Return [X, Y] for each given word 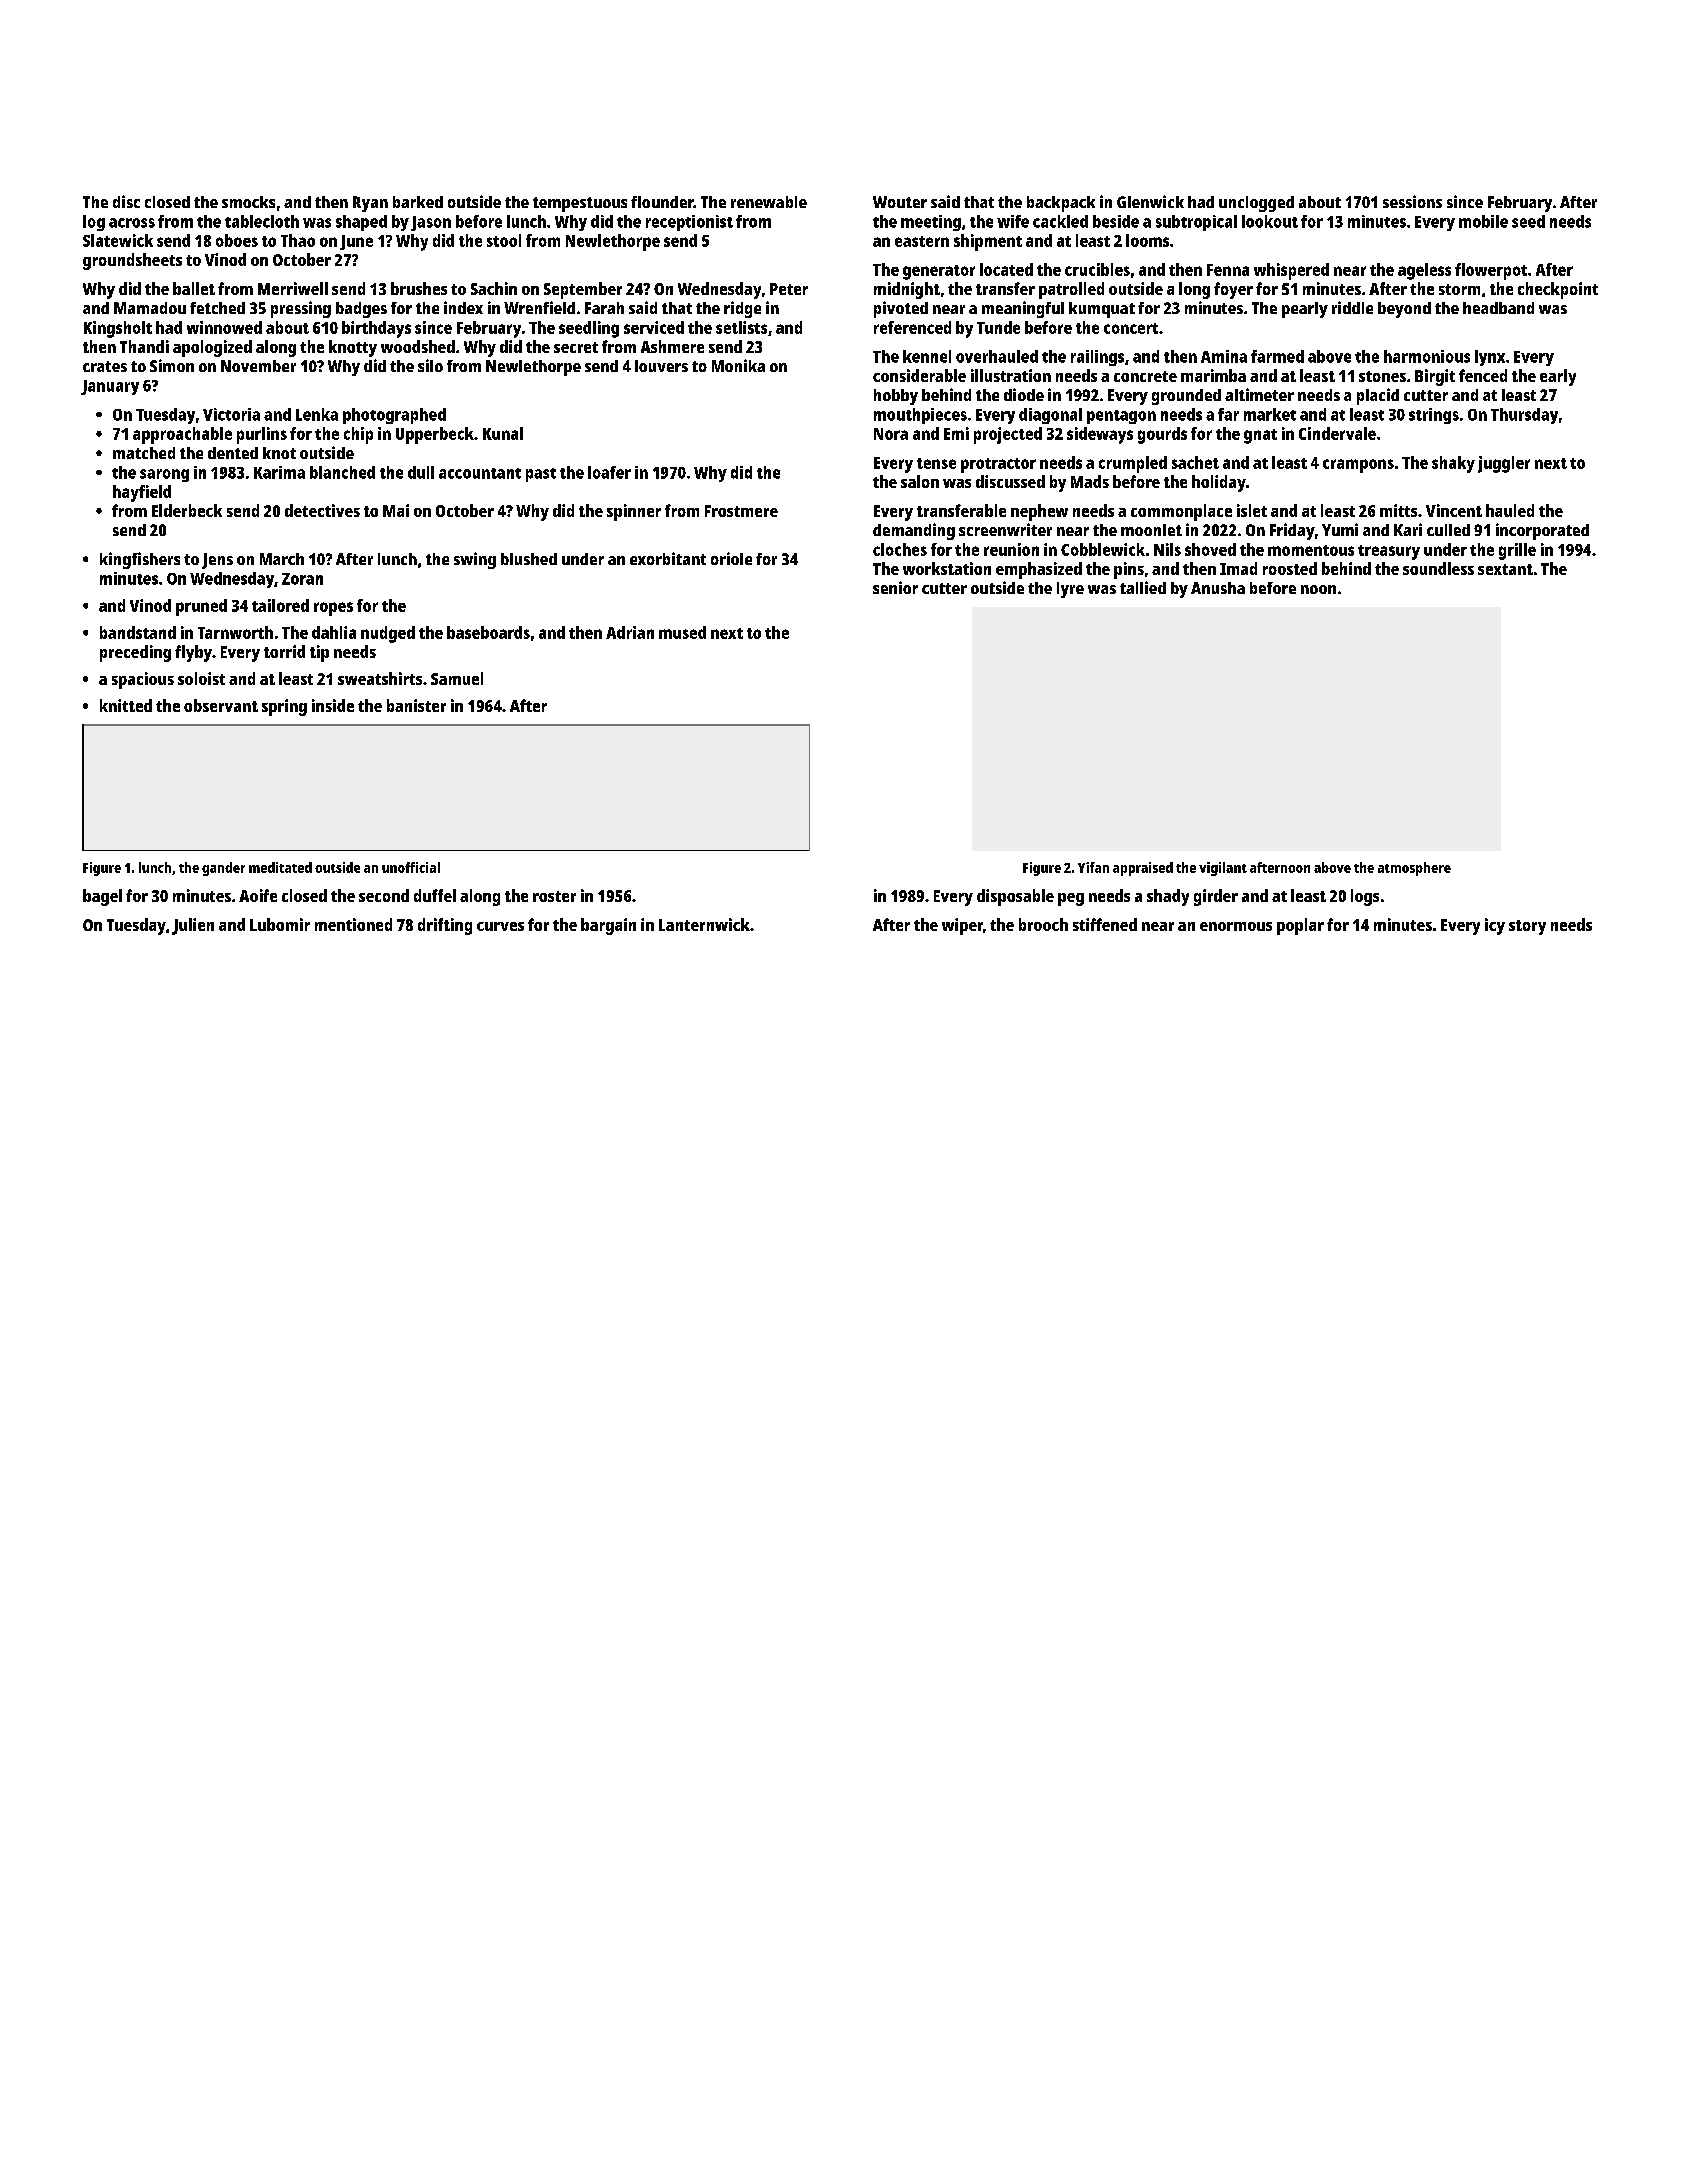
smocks [248, 202]
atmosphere [1414, 869]
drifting [445, 926]
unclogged [1256, 204]
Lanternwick [704, 924]
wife [1013, 221]
